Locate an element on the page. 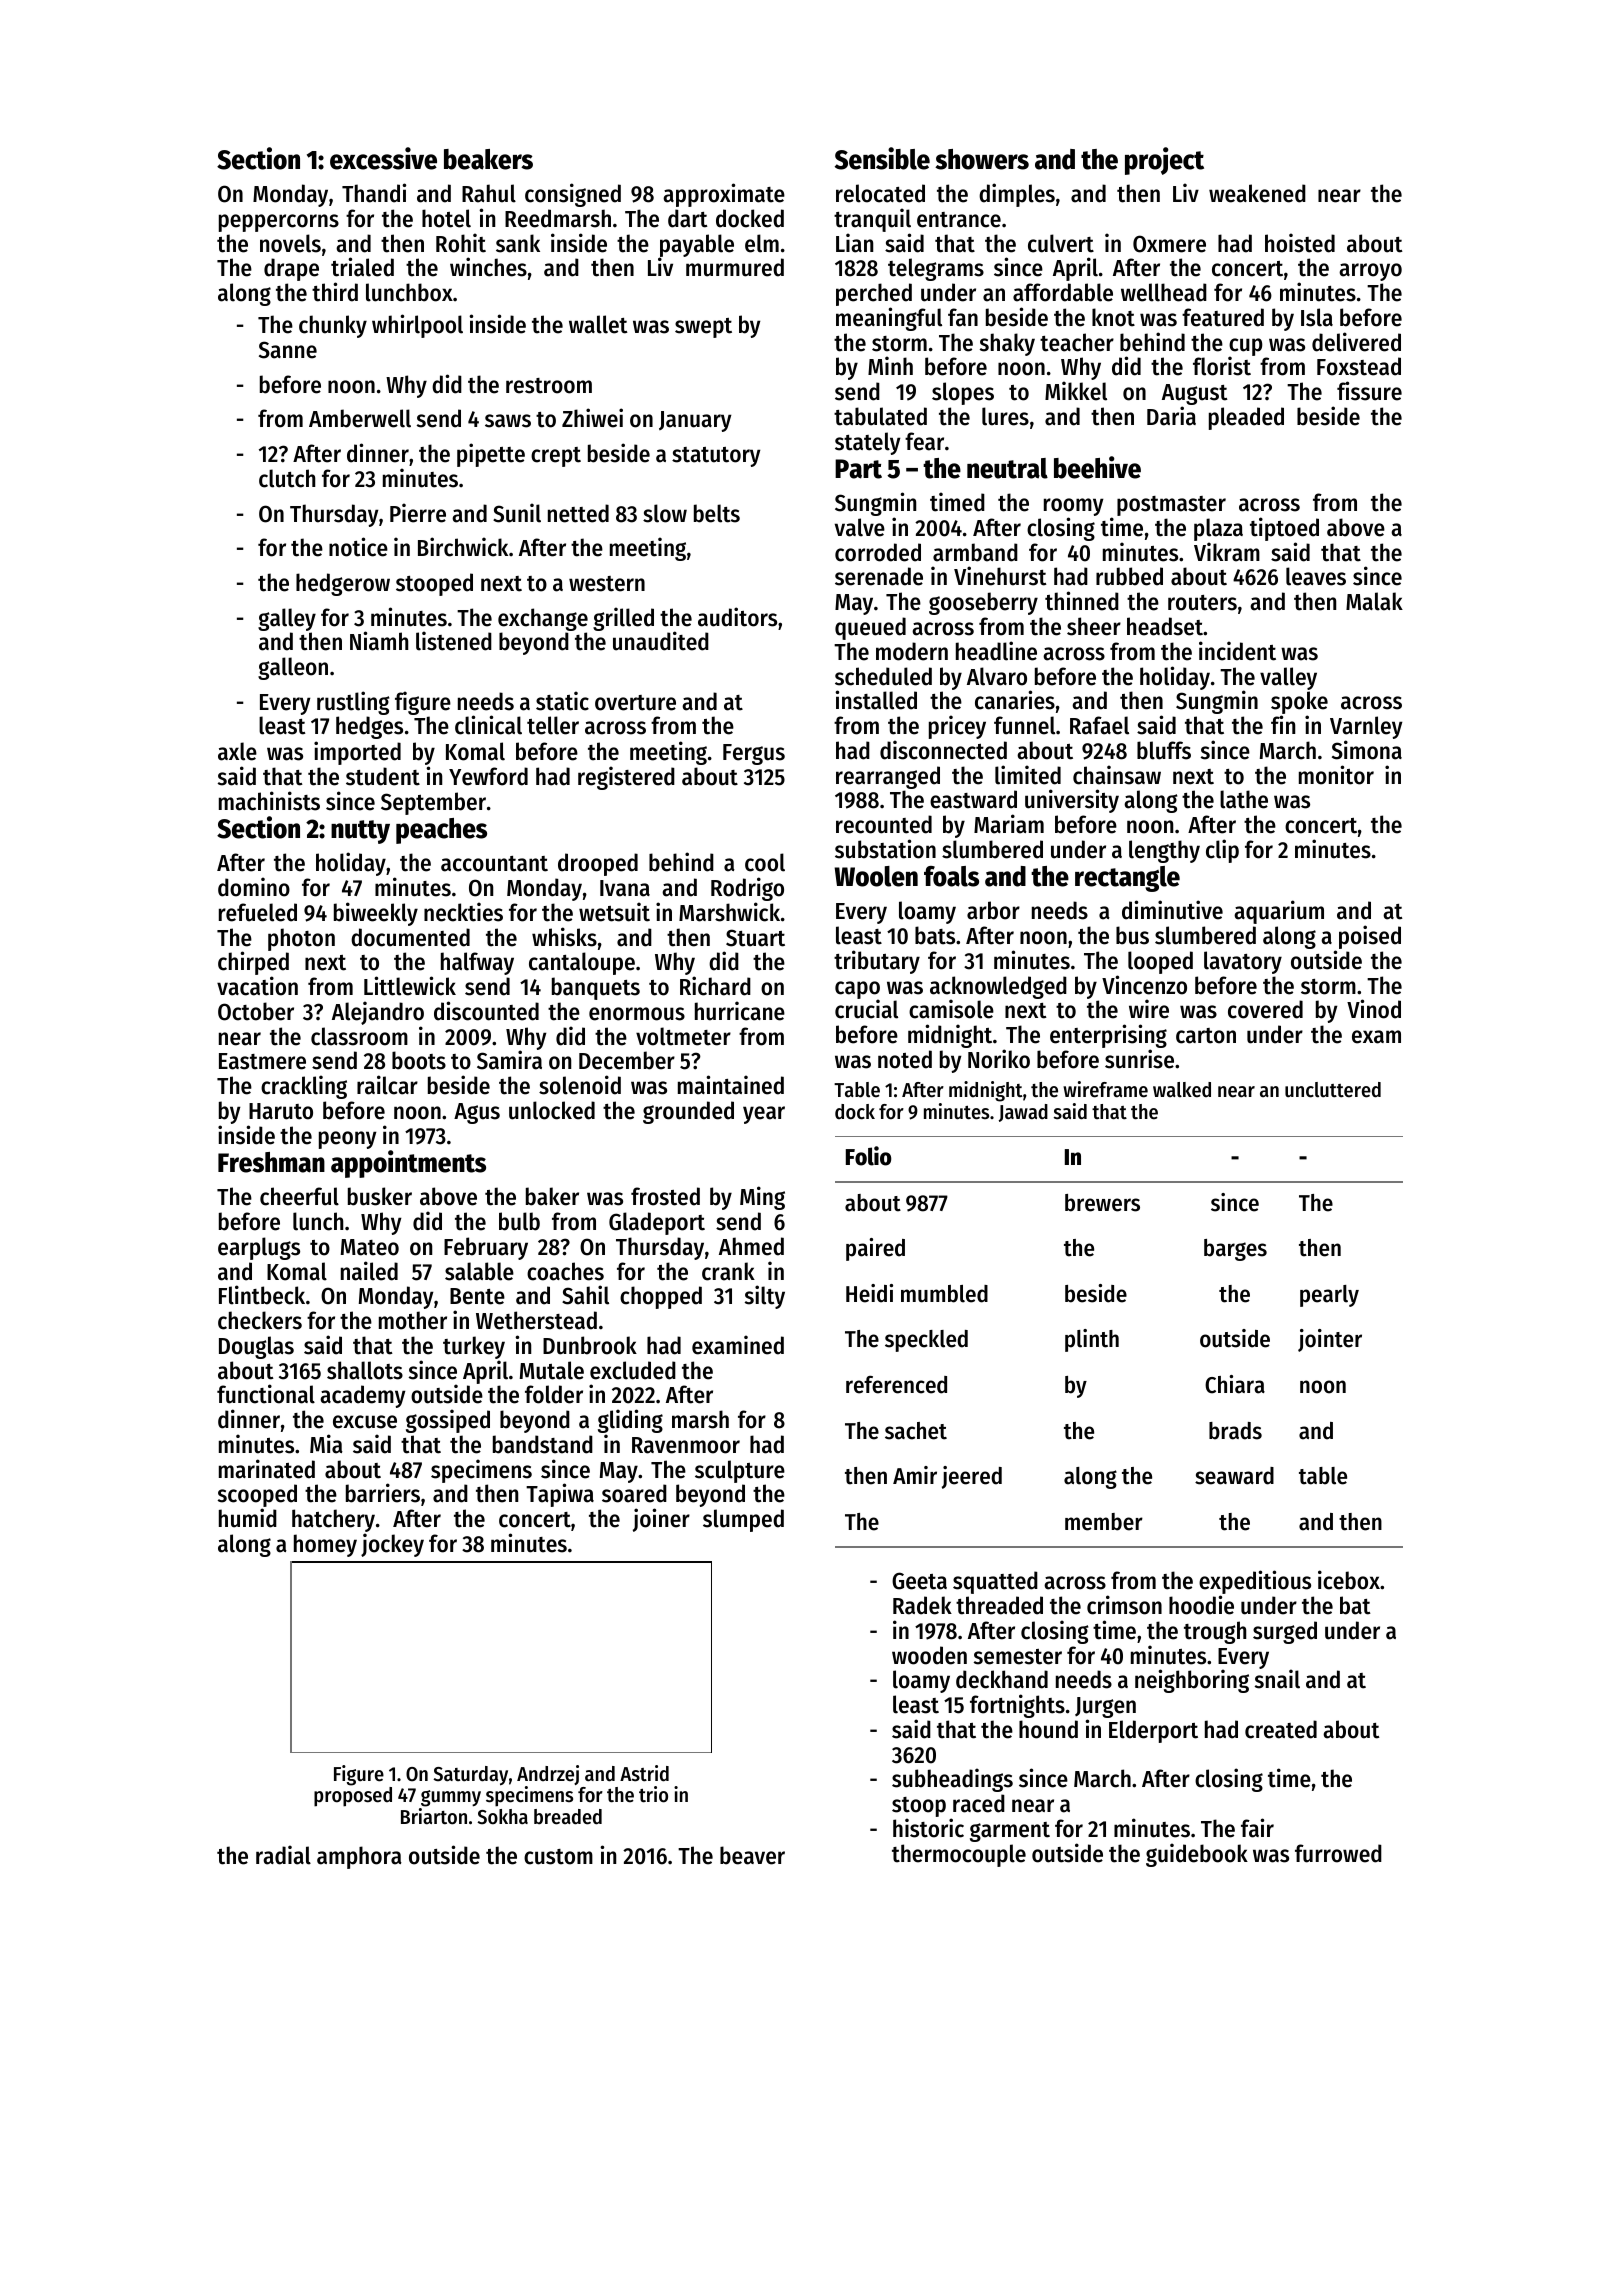 This page has height=2292, width=1620. perched is located at coordinates (874, 294).
